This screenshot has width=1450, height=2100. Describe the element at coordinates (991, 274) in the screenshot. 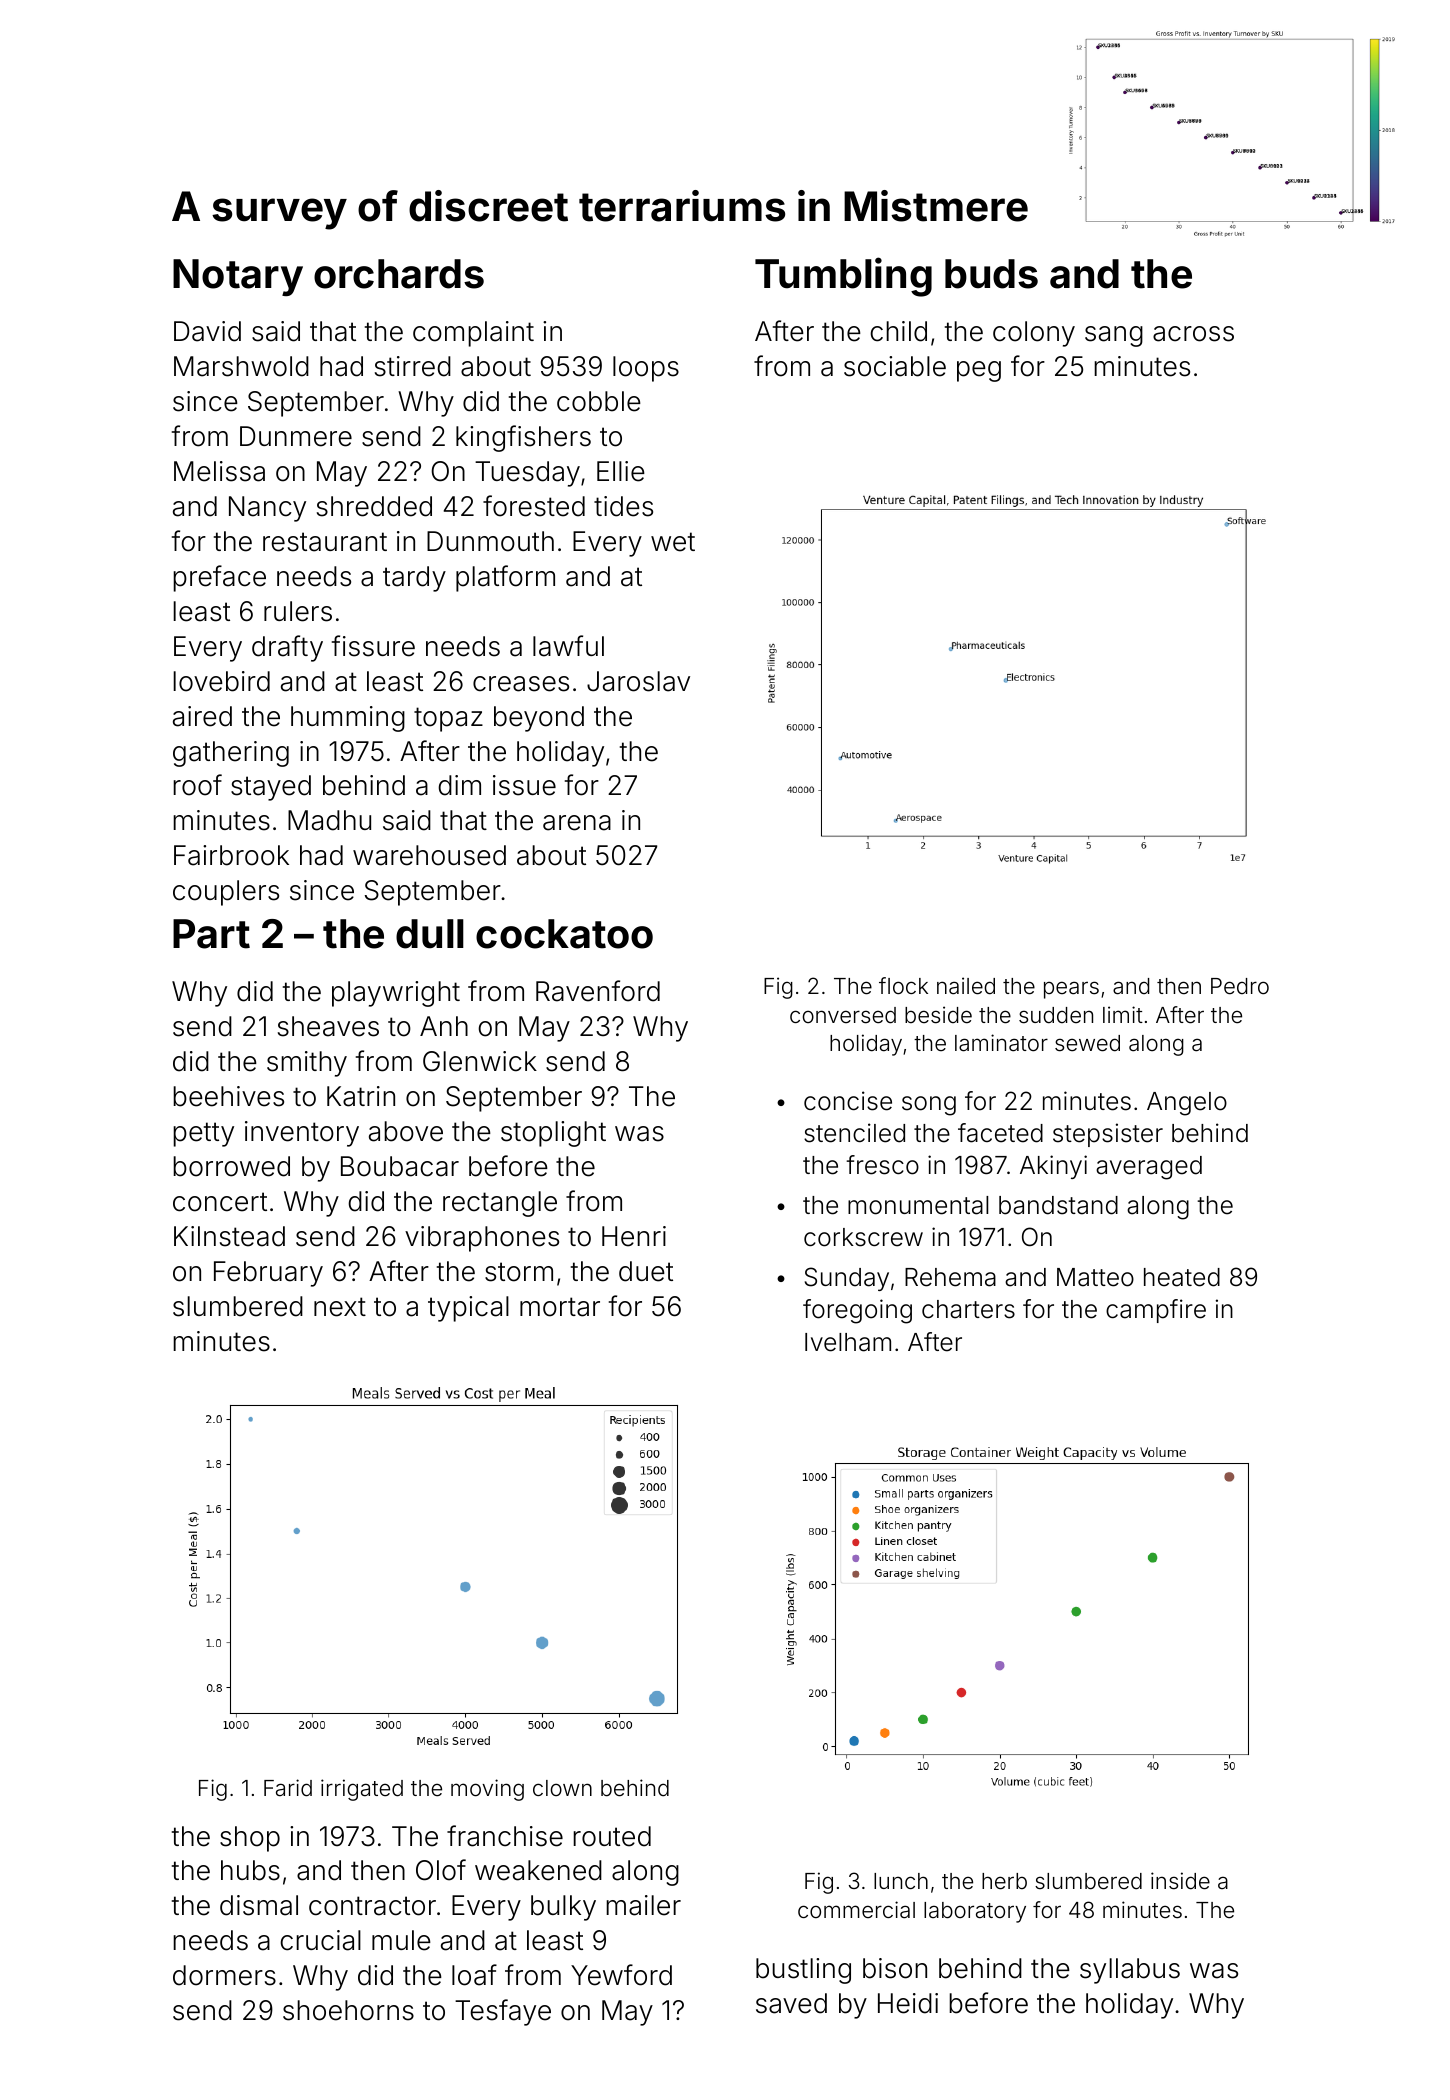

I see `buds` at that location.
